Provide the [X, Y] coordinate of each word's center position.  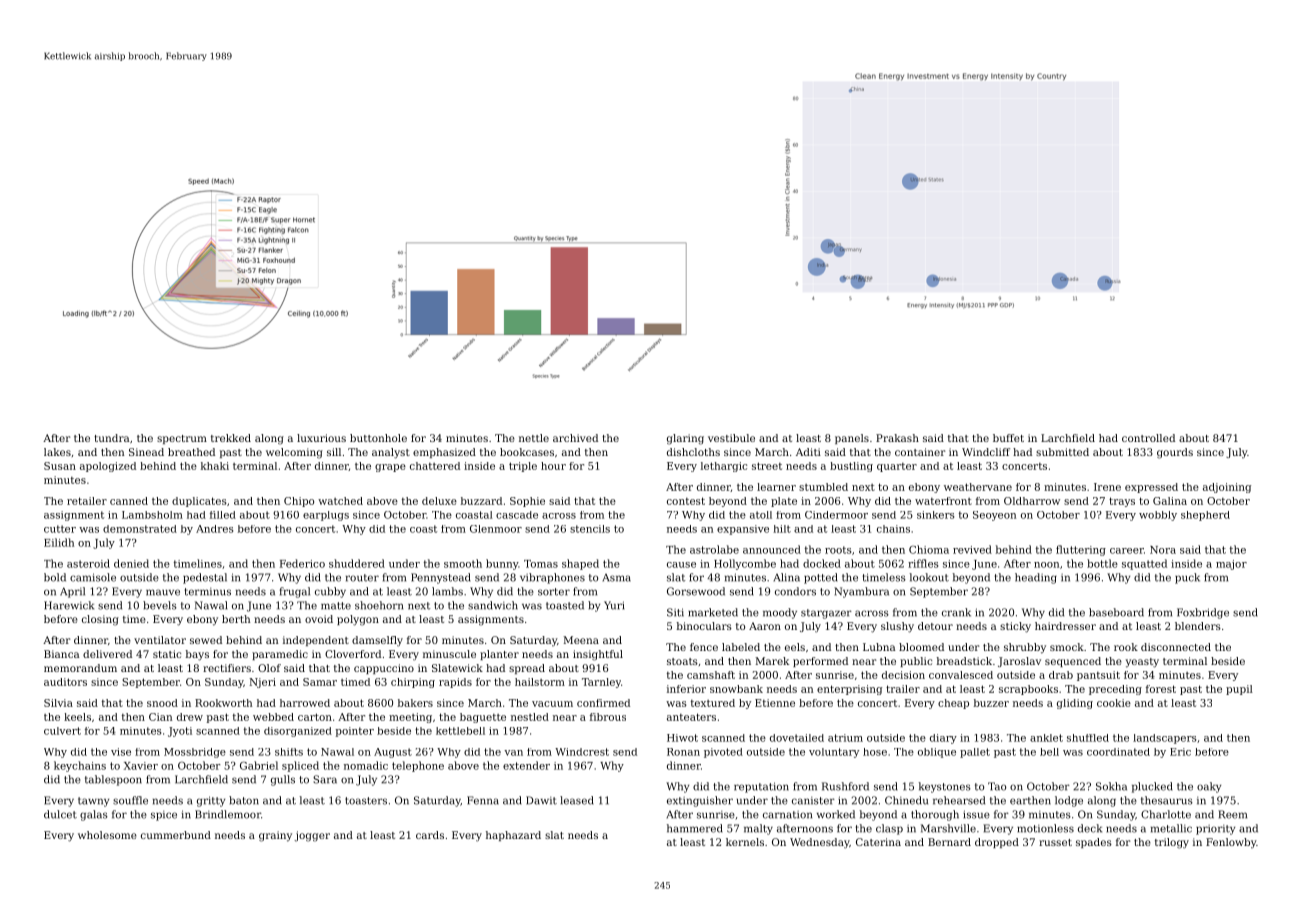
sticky [1015, 627]
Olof [269, 668]
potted [821, 578]
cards [430, 835]
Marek [772, 661]
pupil [1239, 690]
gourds [1175, 453]
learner [776, 487]
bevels [160, 605]
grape [390, 468]
